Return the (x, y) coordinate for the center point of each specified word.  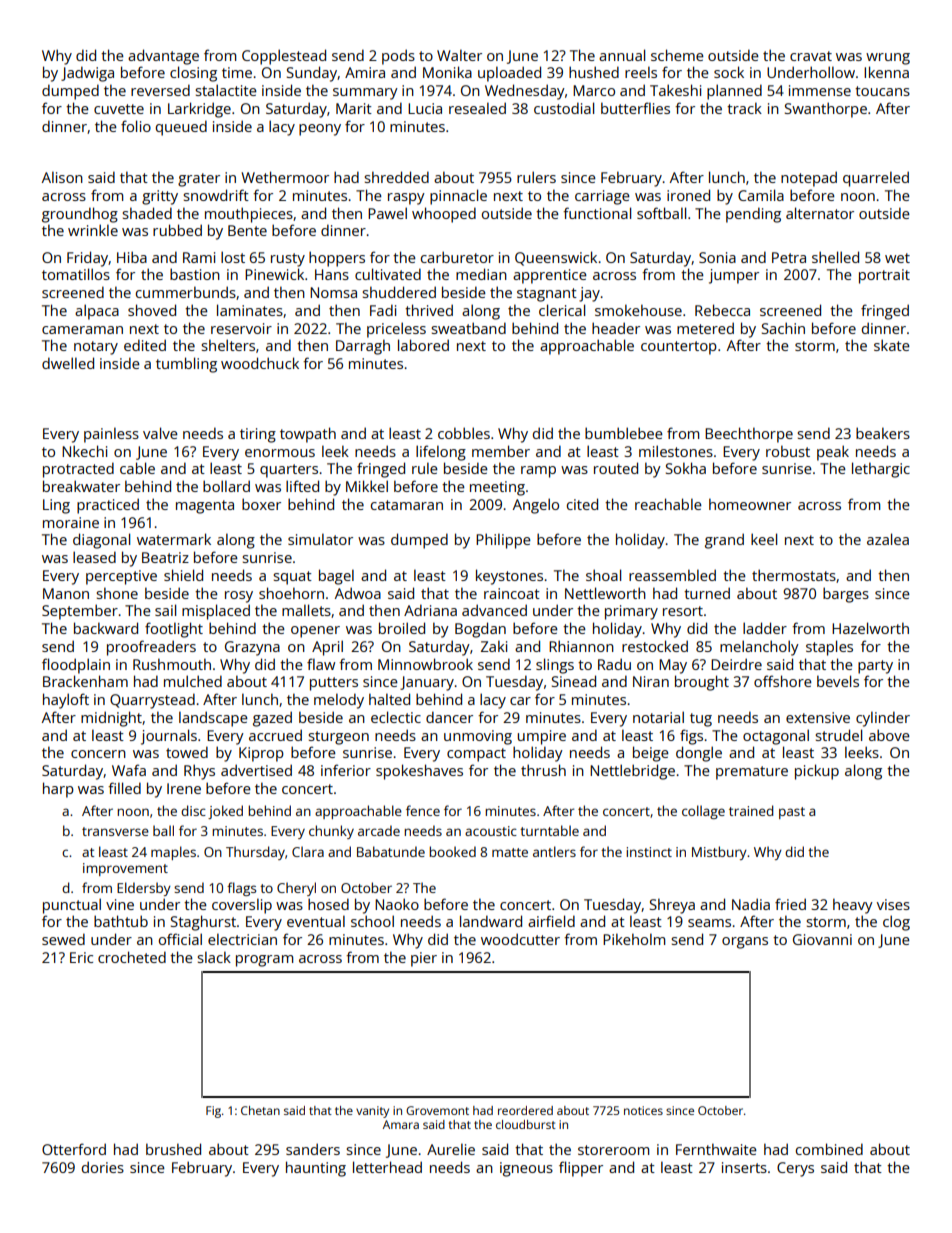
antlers (554, 851)
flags (241, 889)
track (744, 108)
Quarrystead (152, 701)
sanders (313, 1149)
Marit (354, 108)
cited (582, 504)
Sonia (717, 257)
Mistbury (719, 853)
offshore (783, 681)
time (237, 72)
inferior (346, 770)
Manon (66, 593)
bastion (195, 274)
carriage (602, 197)
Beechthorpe (749, 435)
